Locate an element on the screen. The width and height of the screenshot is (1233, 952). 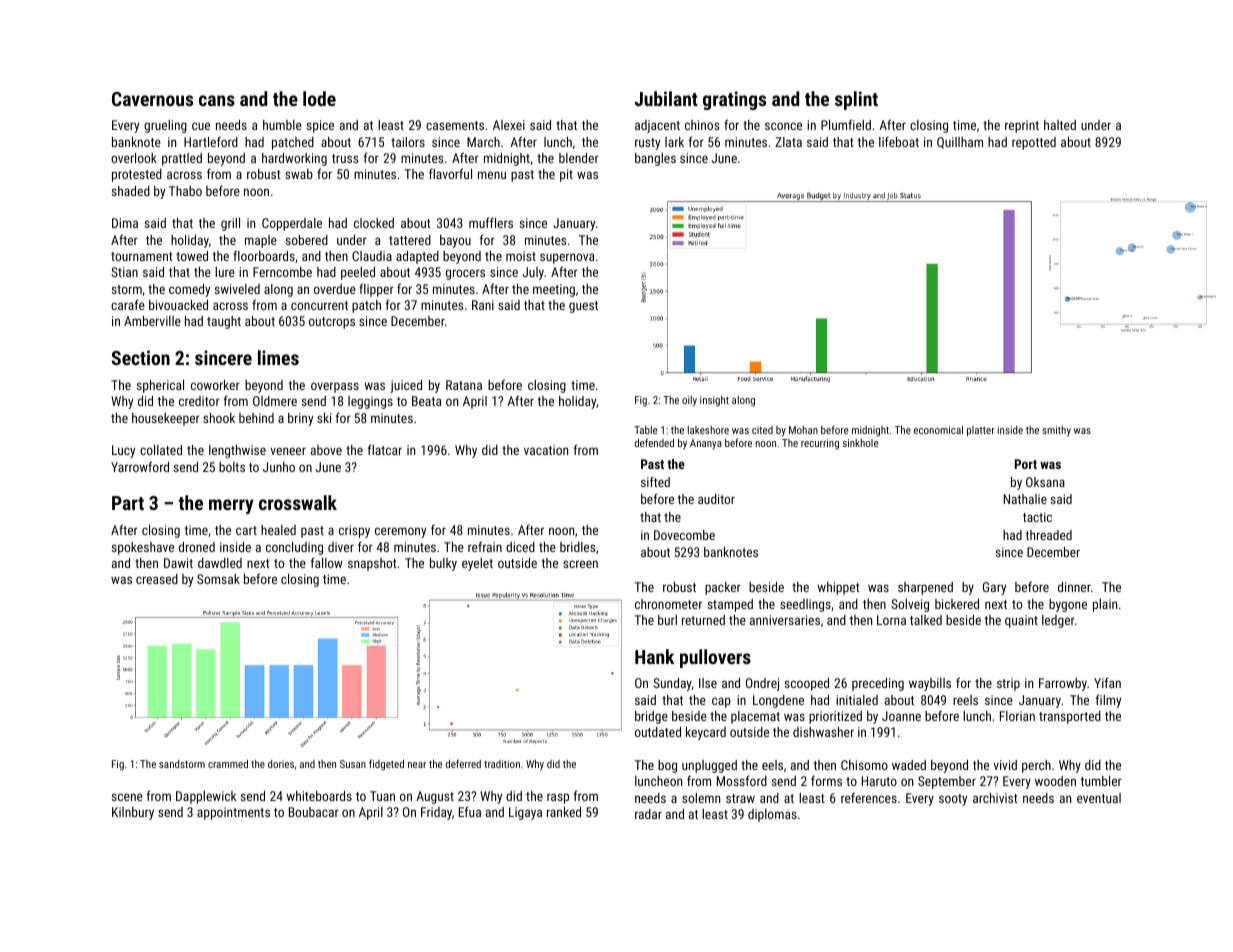
bridge is located at coordinates (651, 717).
